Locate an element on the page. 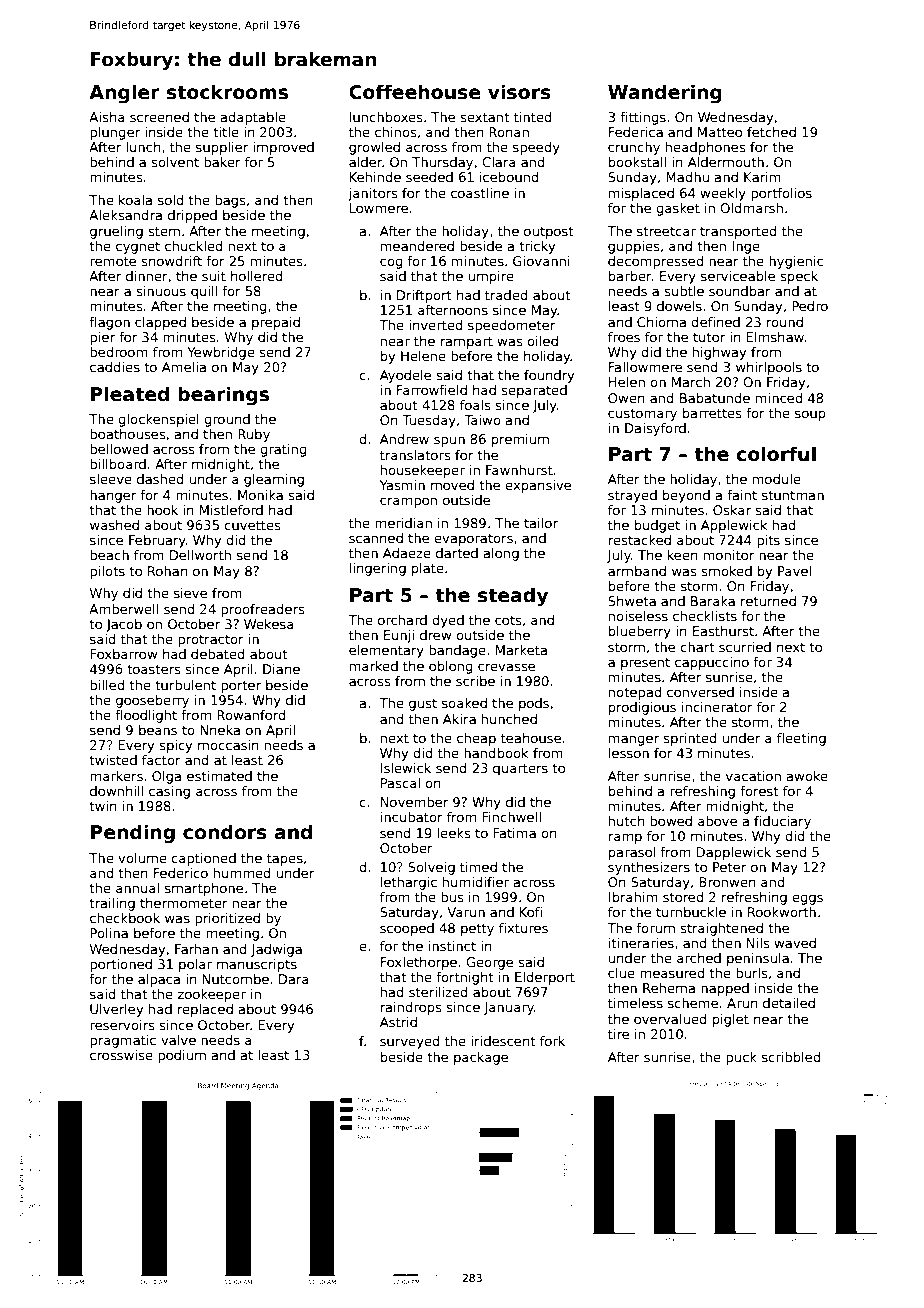  bags is located at coordinates (230, 201).
